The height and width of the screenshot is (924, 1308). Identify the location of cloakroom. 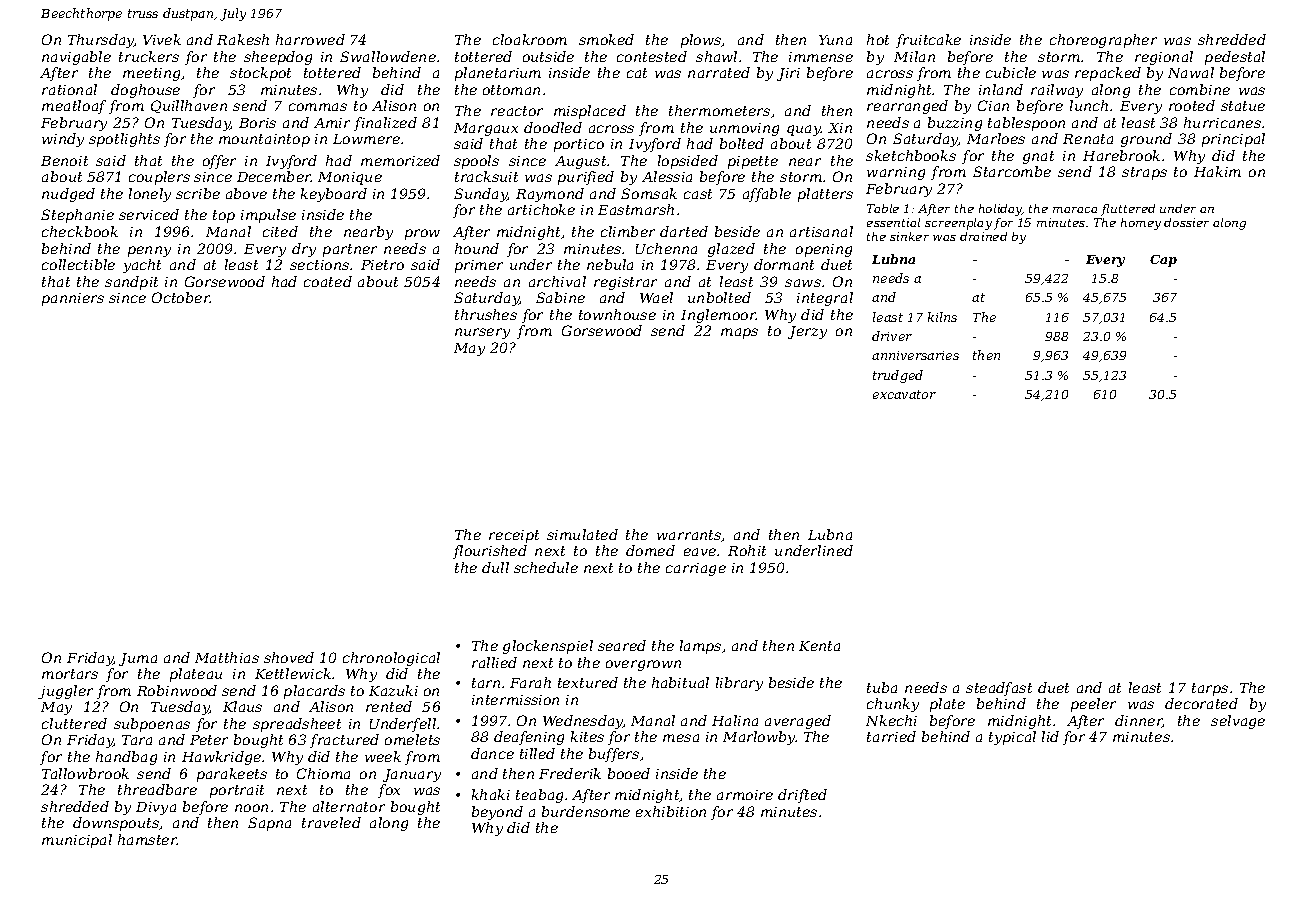
(530, 39).
